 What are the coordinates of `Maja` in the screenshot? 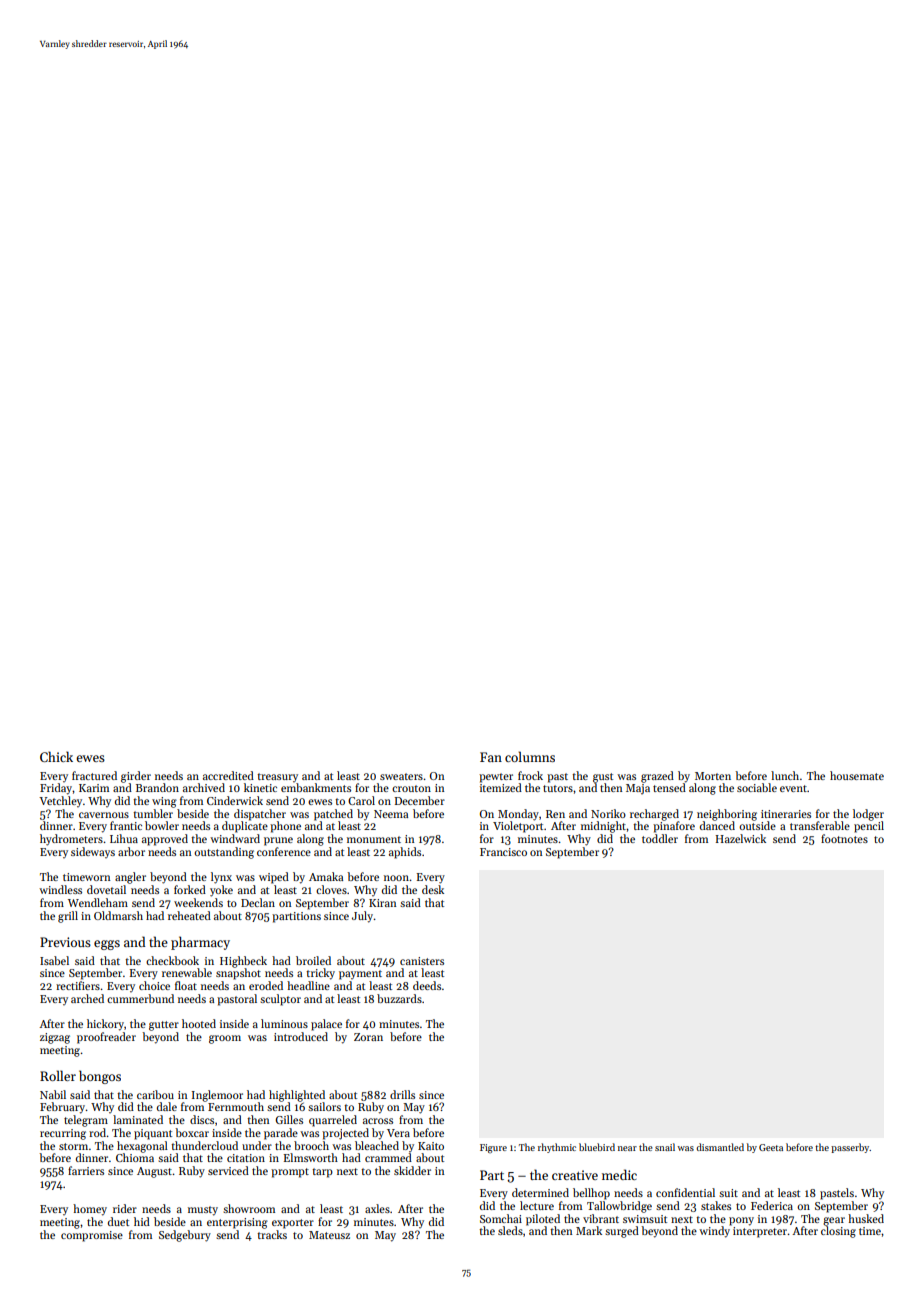 It's located at (638, 789).
